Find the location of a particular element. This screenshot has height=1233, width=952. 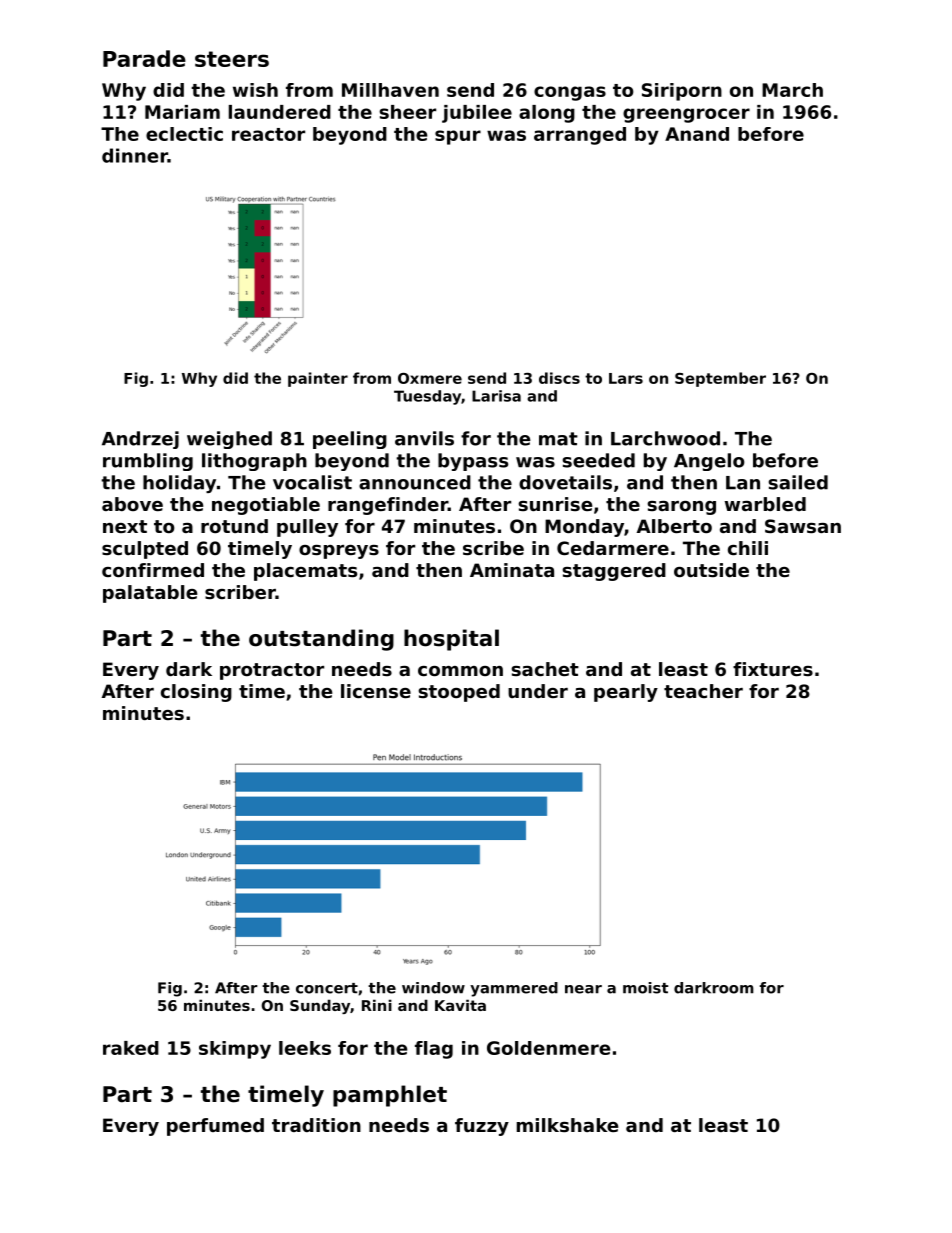

Anand is located at coordinates (697, 134).
